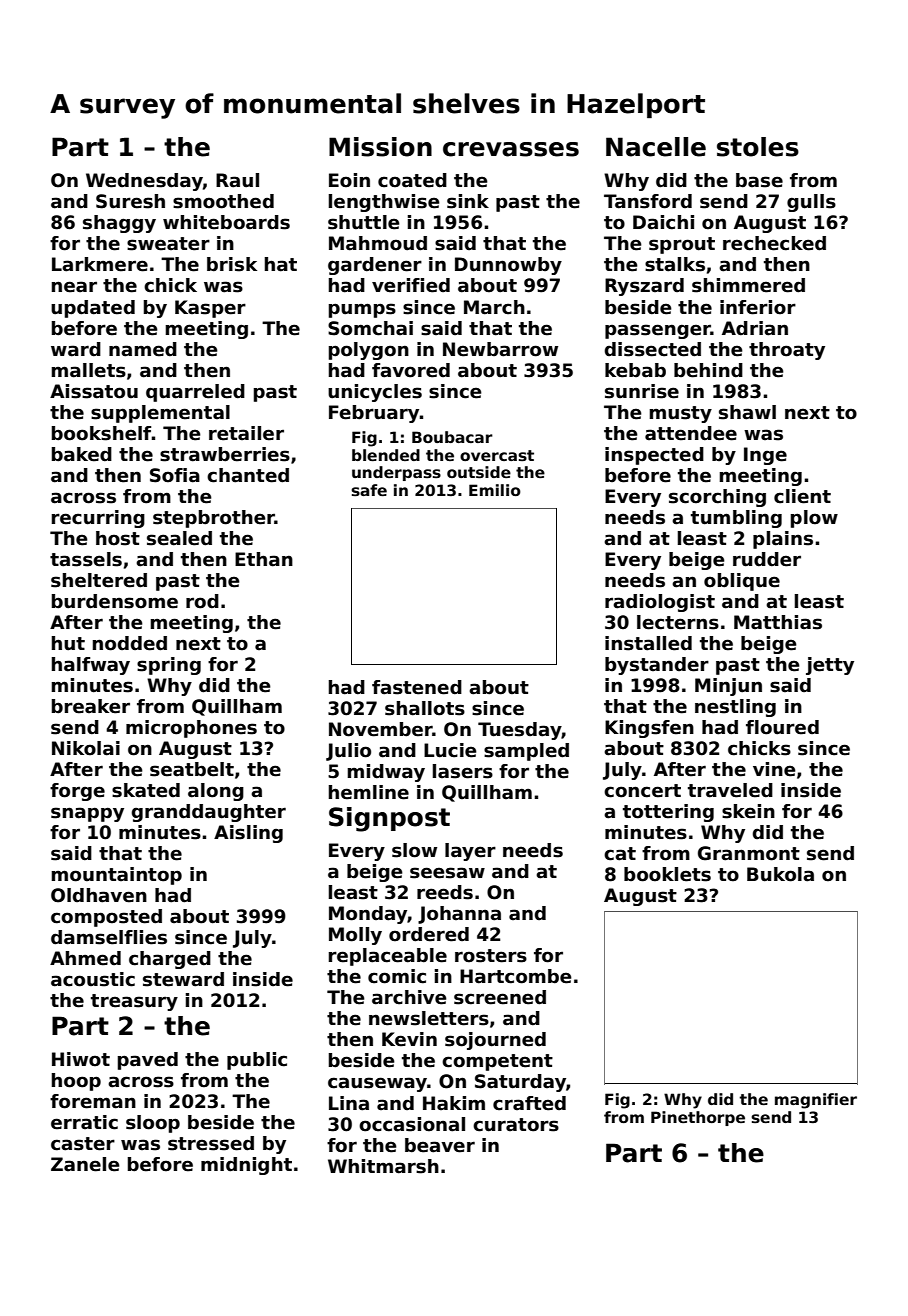  What do you see at coordinates (100, 264) in the page?
I see `Larkmere` at bounding box center [100, 264].
